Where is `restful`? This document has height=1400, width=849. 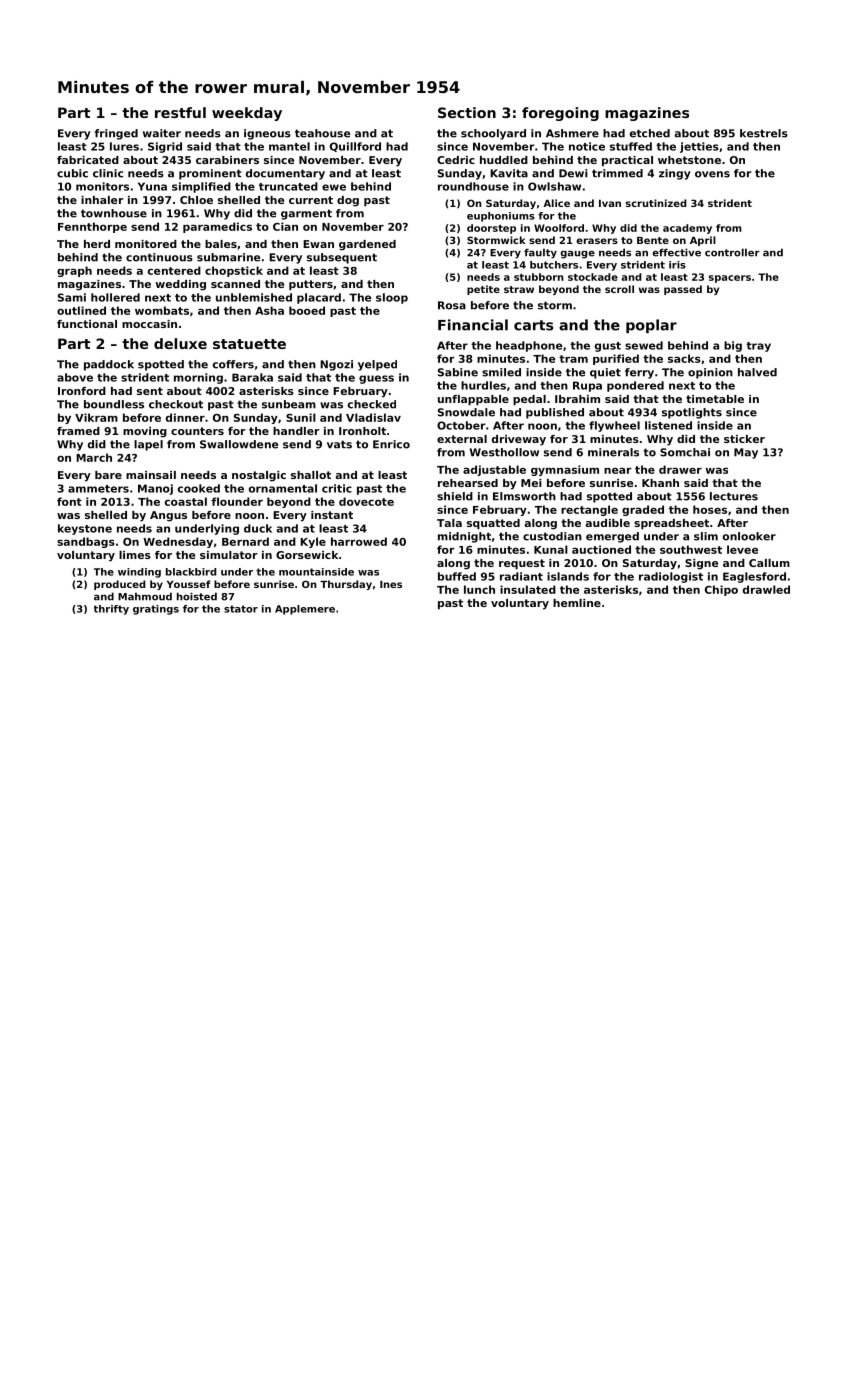 restful is located at coordinates (180, 112).
